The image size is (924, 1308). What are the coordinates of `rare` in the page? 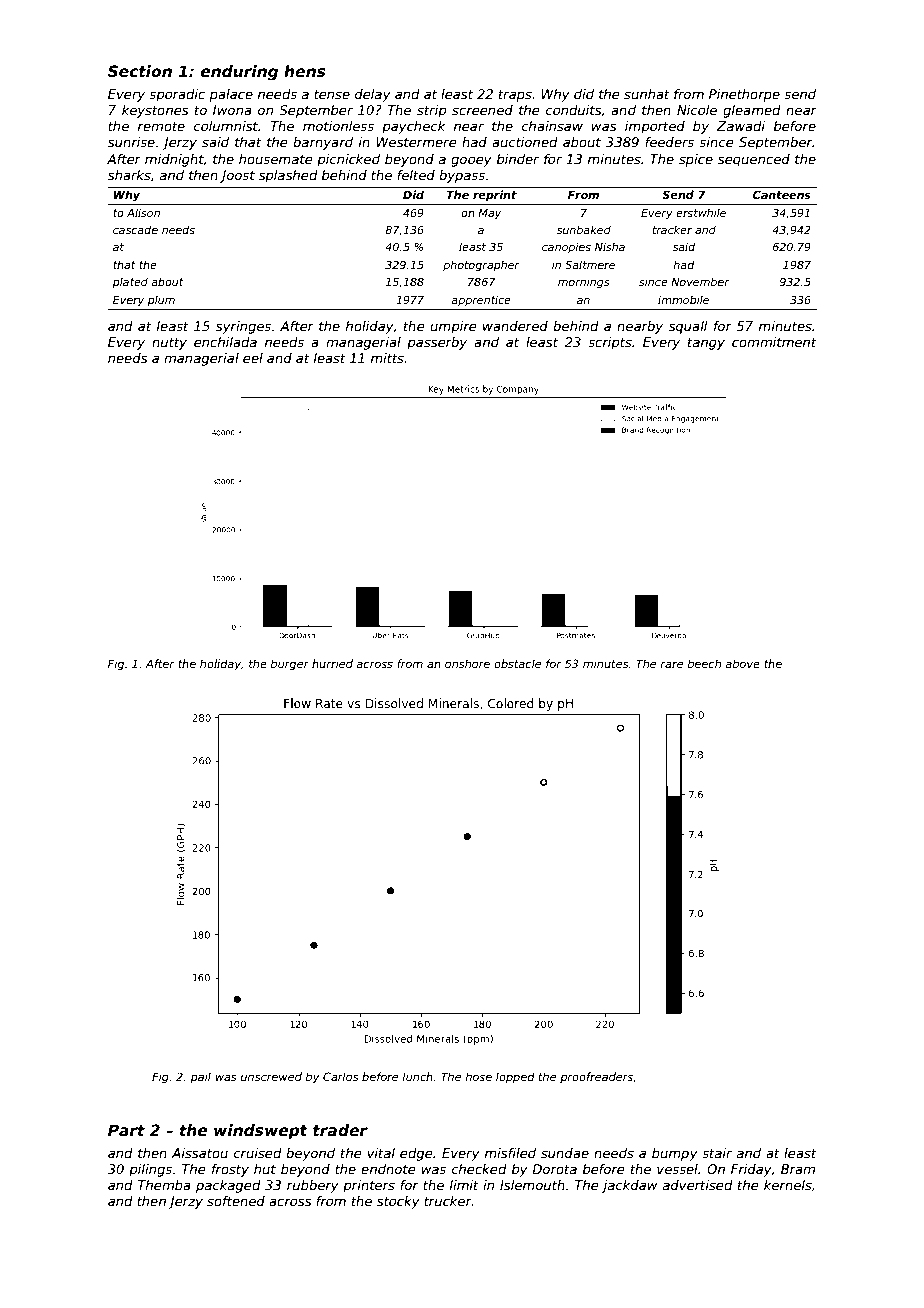 It's located at (671, 664).
